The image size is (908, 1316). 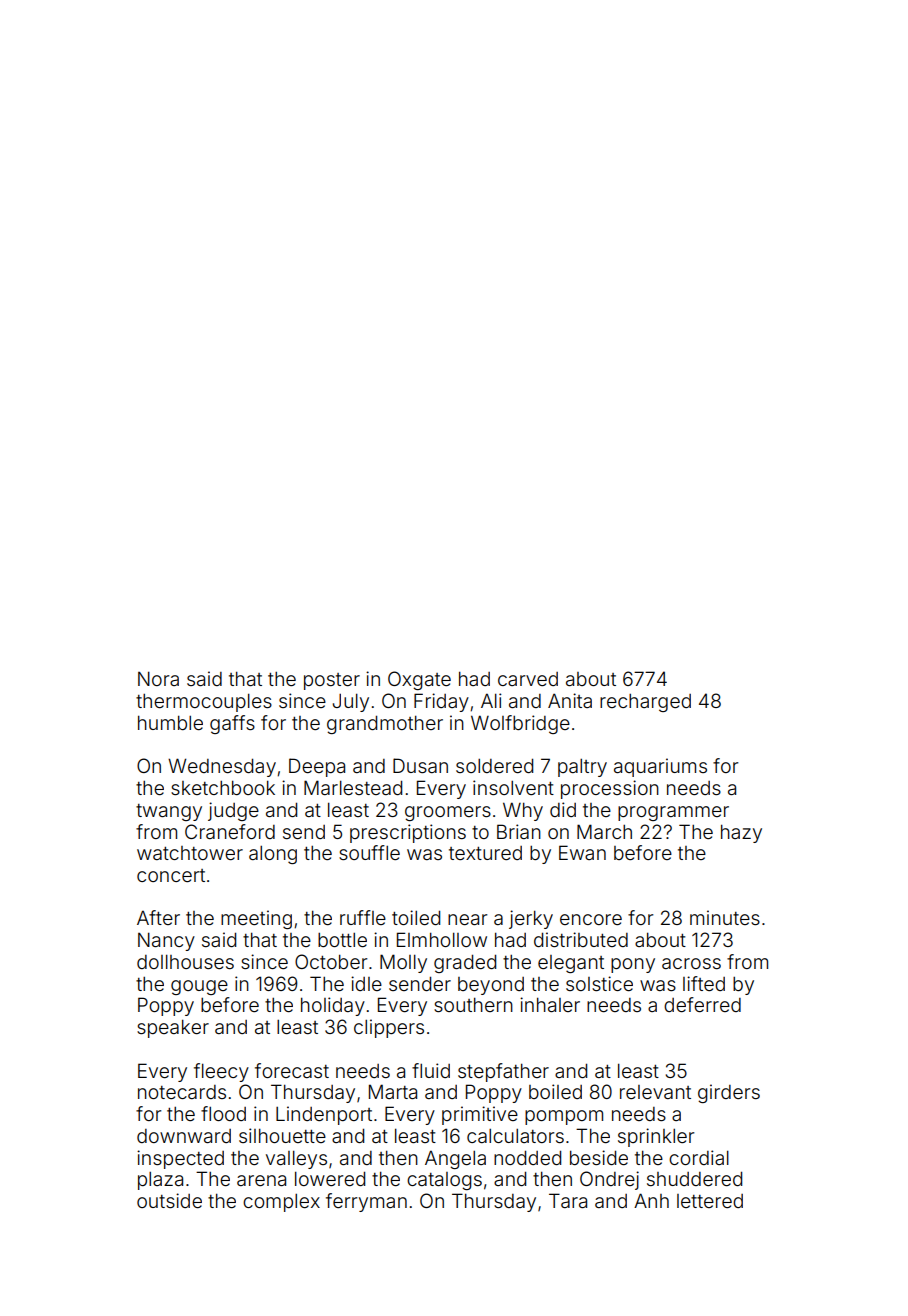 What do you see at coordinates (581, 939) in the screenshot?
I see `distributed` at bounding box center [581, 939].
